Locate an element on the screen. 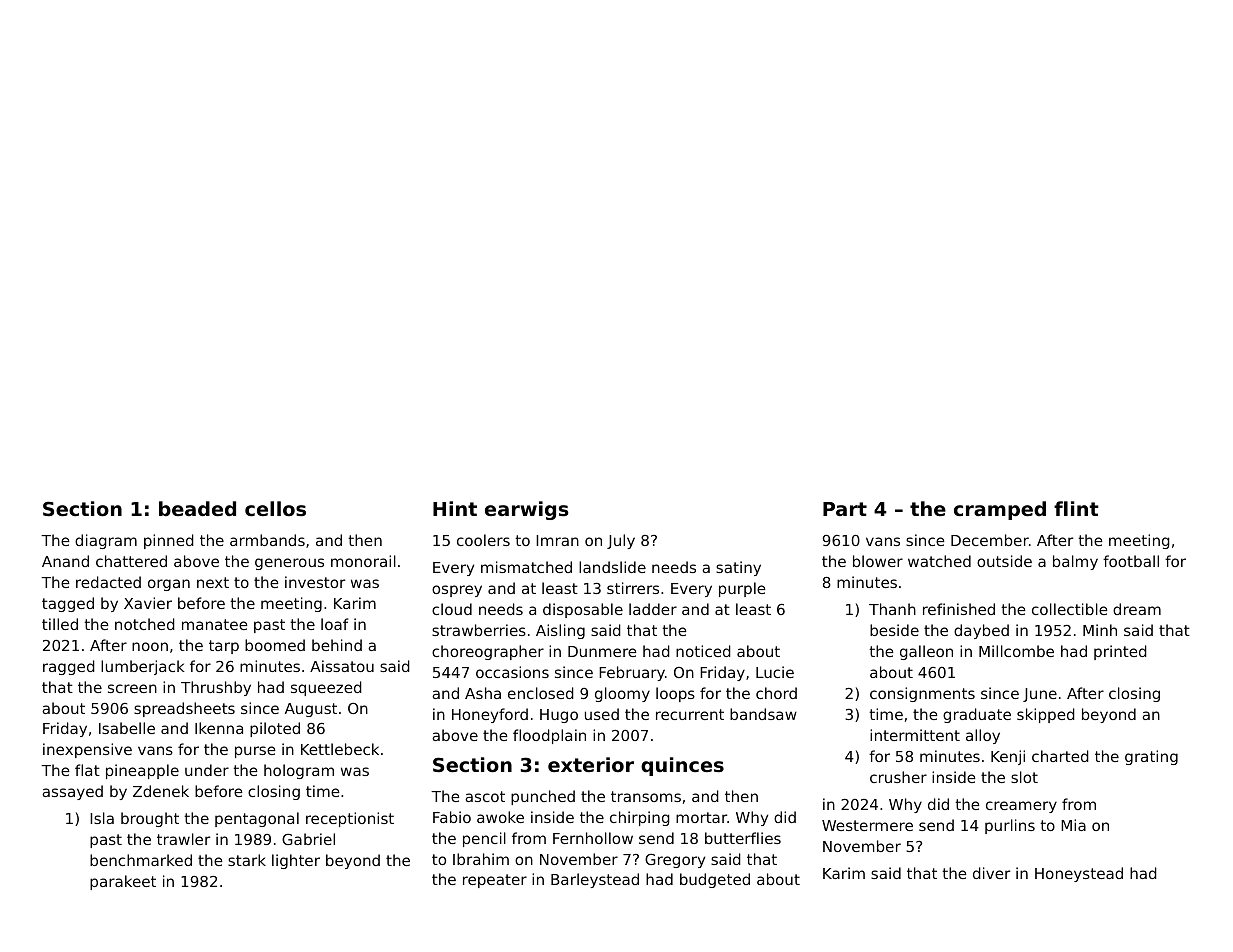  lighter is located at coordinates (296, 861).
